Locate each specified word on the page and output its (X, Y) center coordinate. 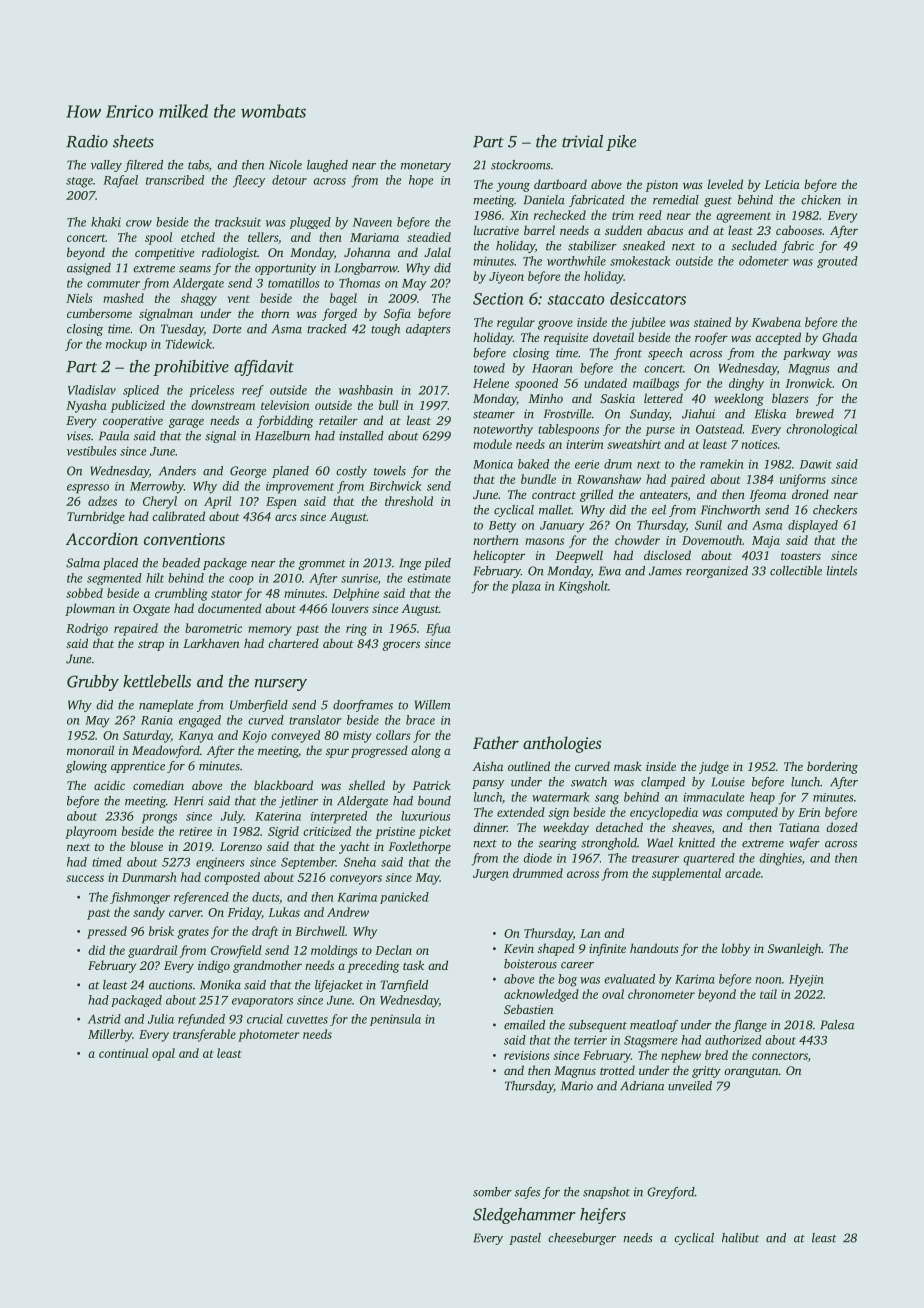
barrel (539, 230)
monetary (426, 167)
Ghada (839, 337)
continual (123, 1053)
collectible (796, 571)
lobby (736, 949)
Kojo (254, 737)
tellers (263, 237)
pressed (107, 932)
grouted (837, 262)
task (413, 965)
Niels (79, 298)
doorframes (363, 706)
